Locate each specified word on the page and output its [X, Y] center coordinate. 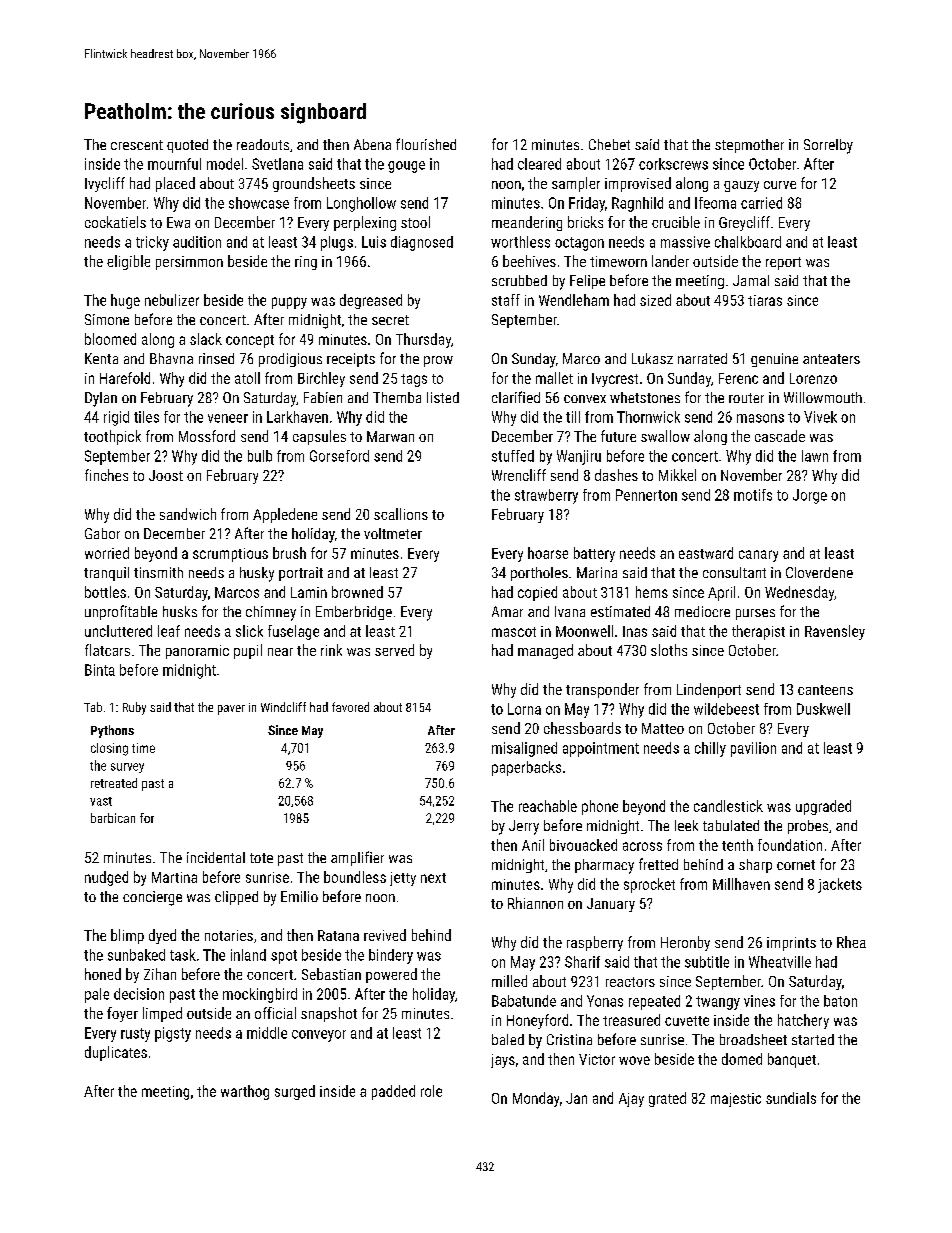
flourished [426, 144]
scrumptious [230, 555]
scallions [401, 514]
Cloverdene [819, 572]
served [394, 650]
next [433, 878]
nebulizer [172, 300]
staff [506, 300]
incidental [216, 857]
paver [231, 710]
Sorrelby [828, 146]
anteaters [831, 359]
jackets [840, 885]
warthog [245, 1092]
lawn [815, 456]
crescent [137, 145]
